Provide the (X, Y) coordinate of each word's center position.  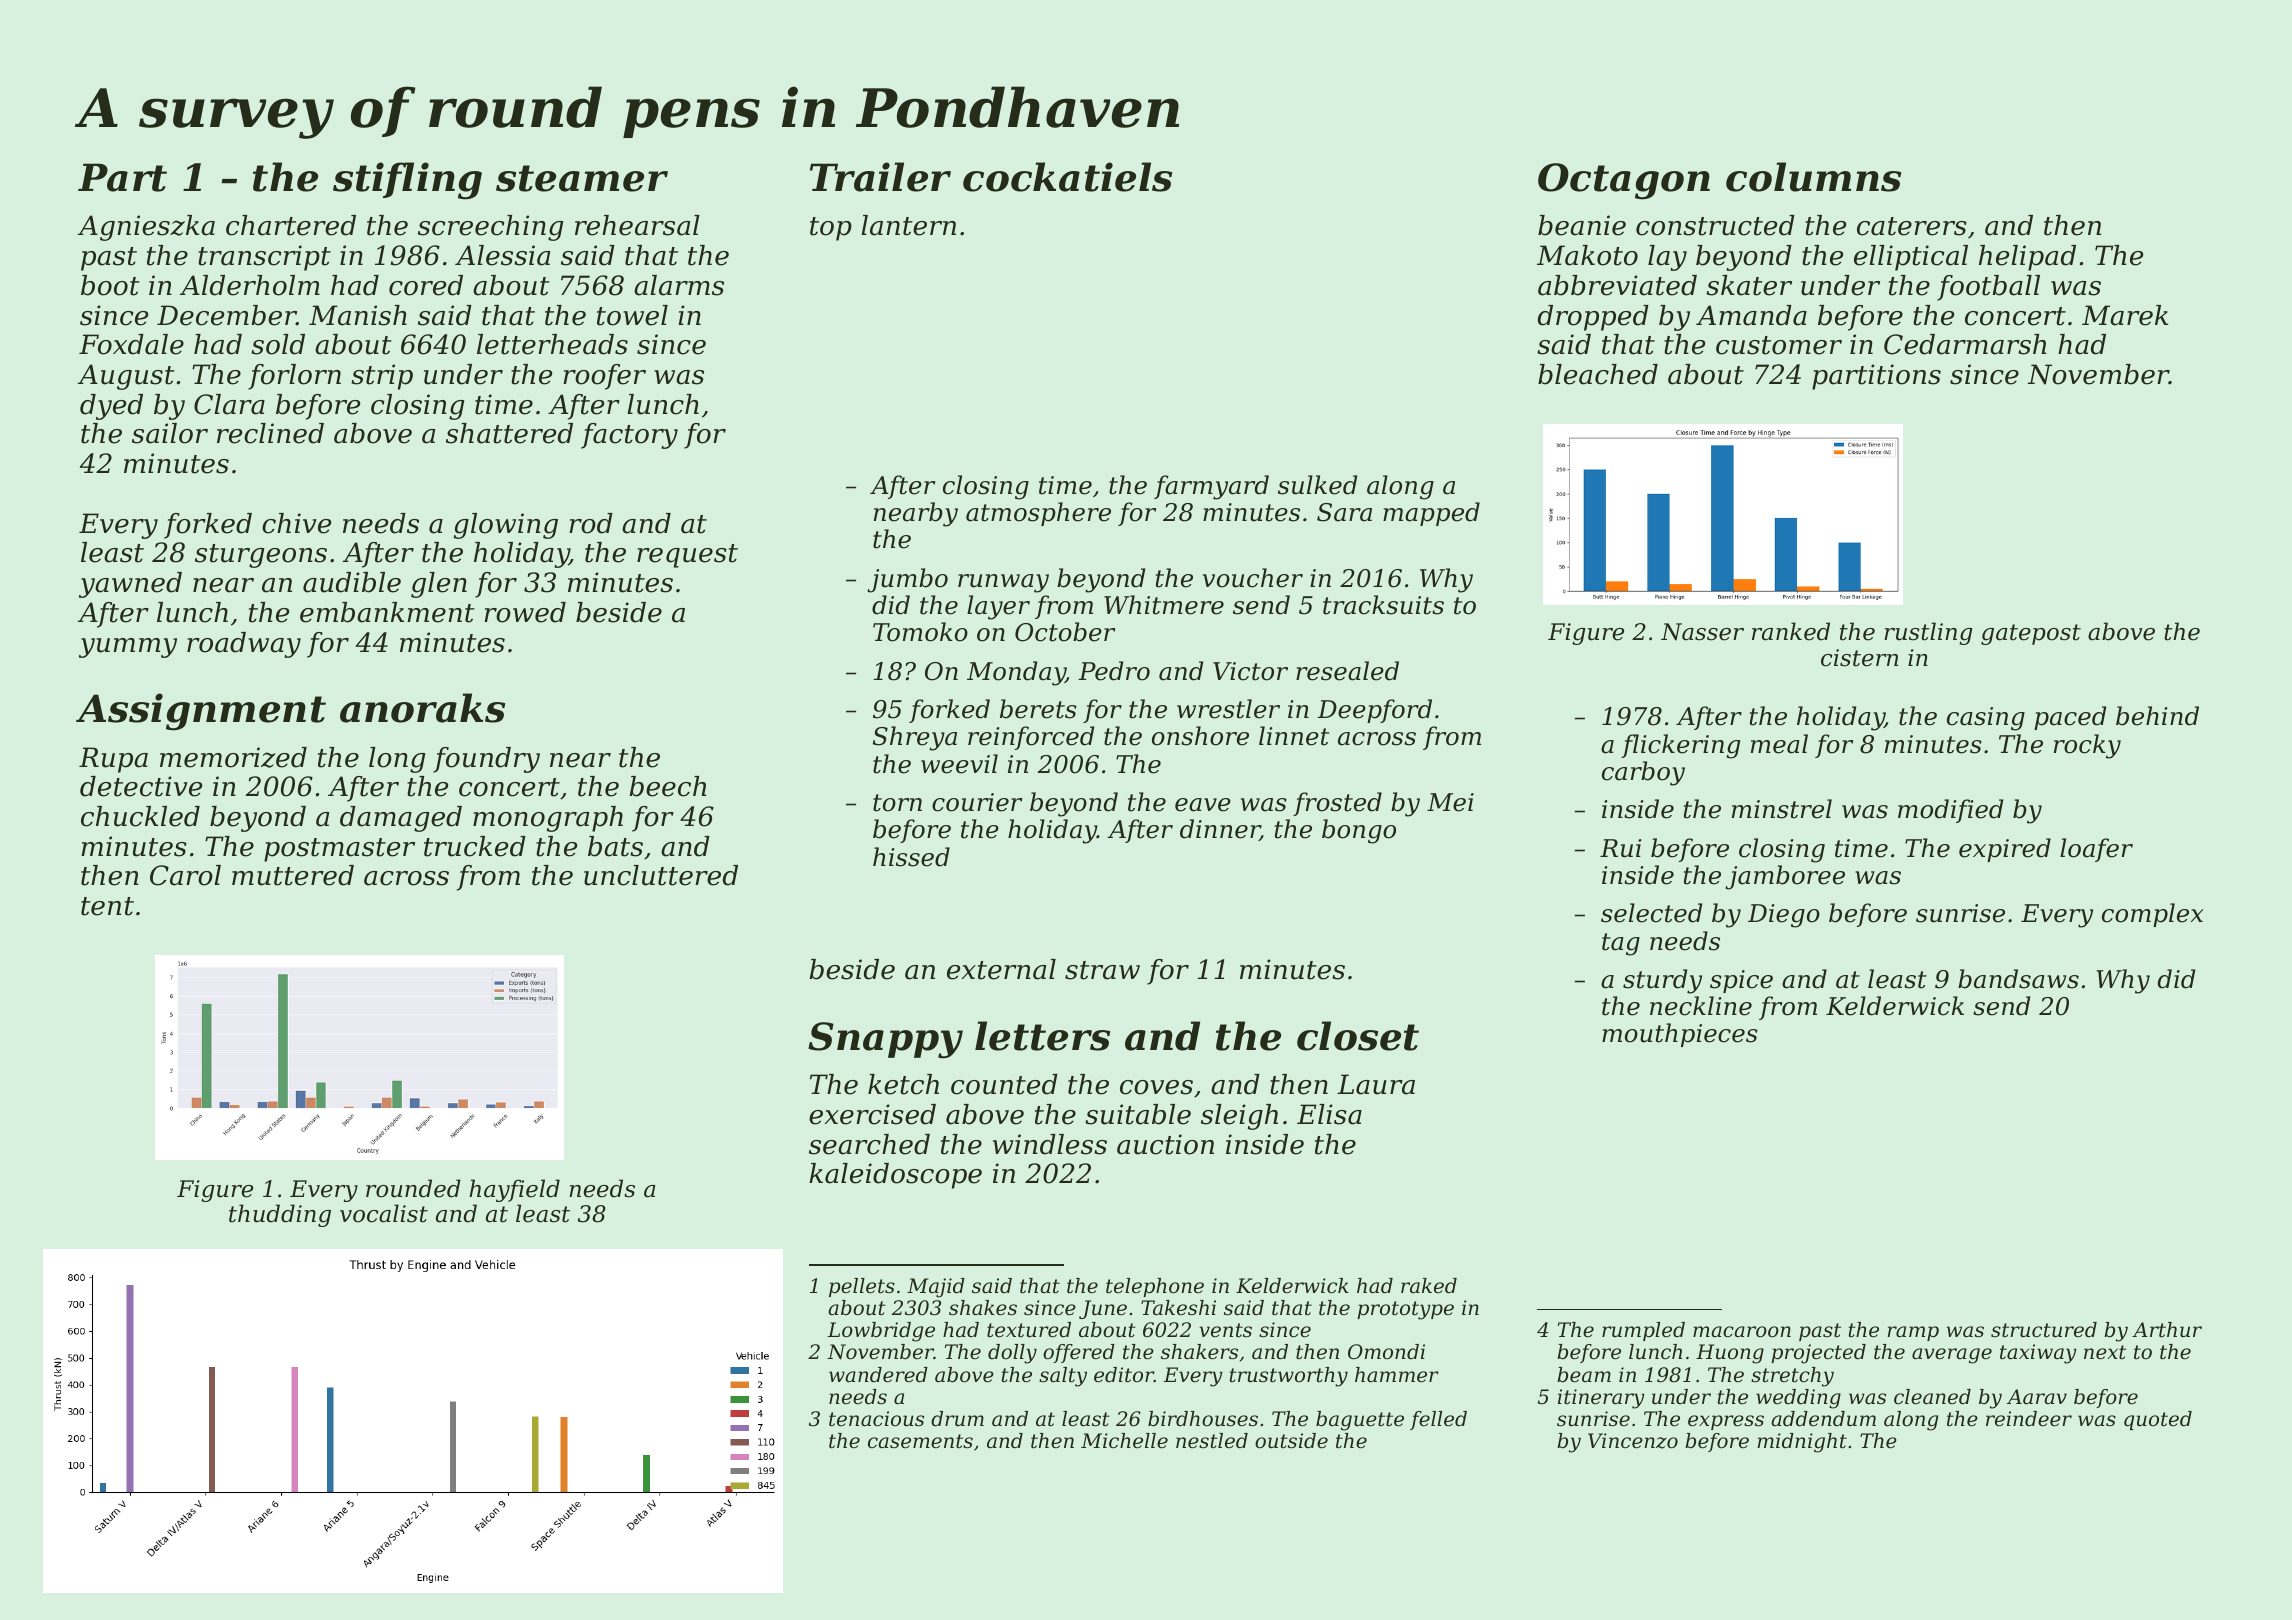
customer (1779, 345)
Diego (1784, 916)
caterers (1912, 226)
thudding (280, 1215)
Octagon (1624, 181)
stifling (407, 181)
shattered (509, 433)
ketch (903, 1084)
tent (107, 906)
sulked (1317, 485)
